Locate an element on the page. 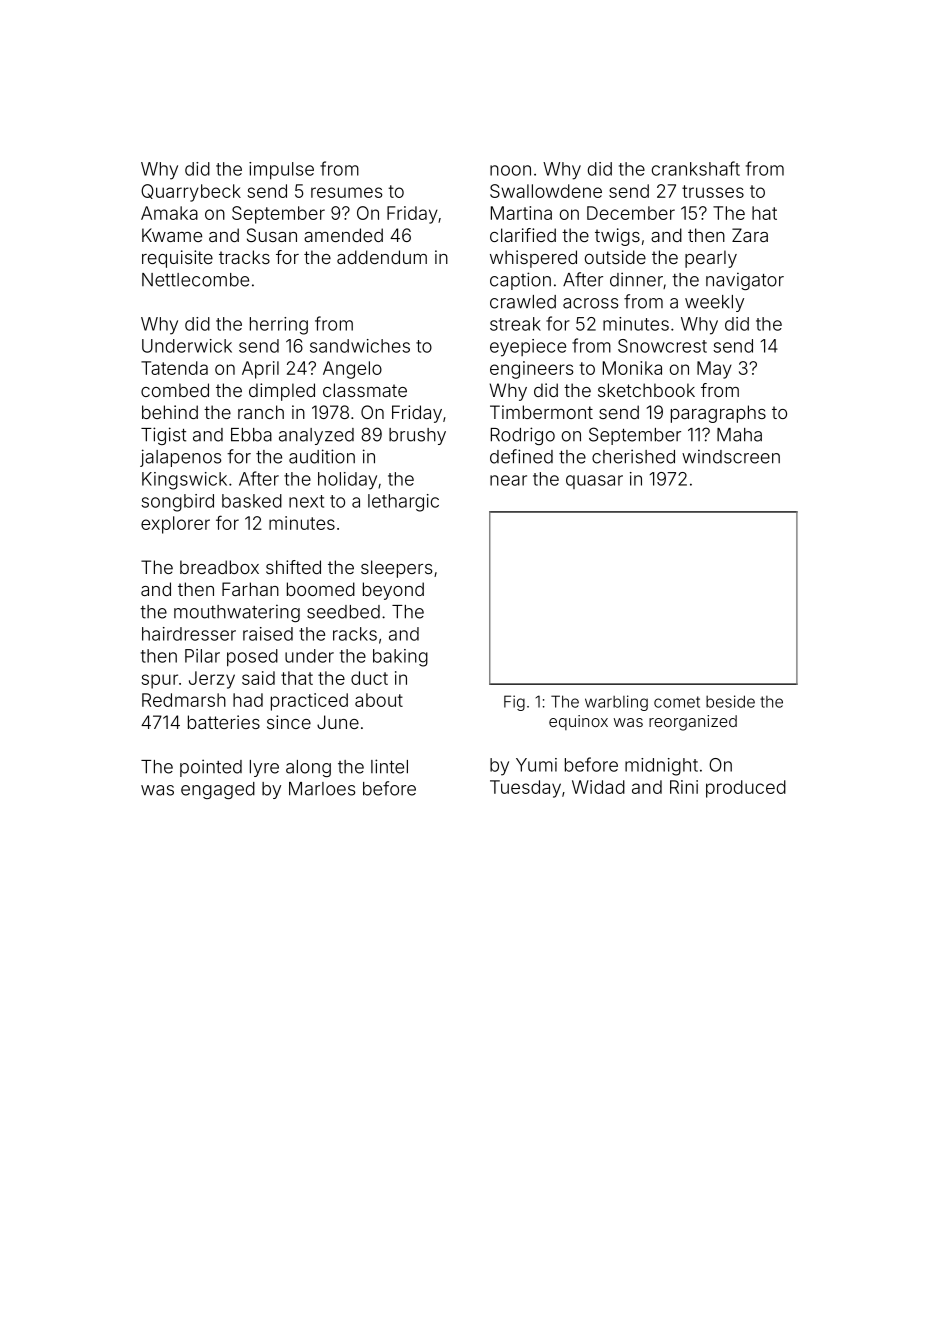 The height and width of the image is (1331, 938). Marloes is located at coordinates (322, 789).
